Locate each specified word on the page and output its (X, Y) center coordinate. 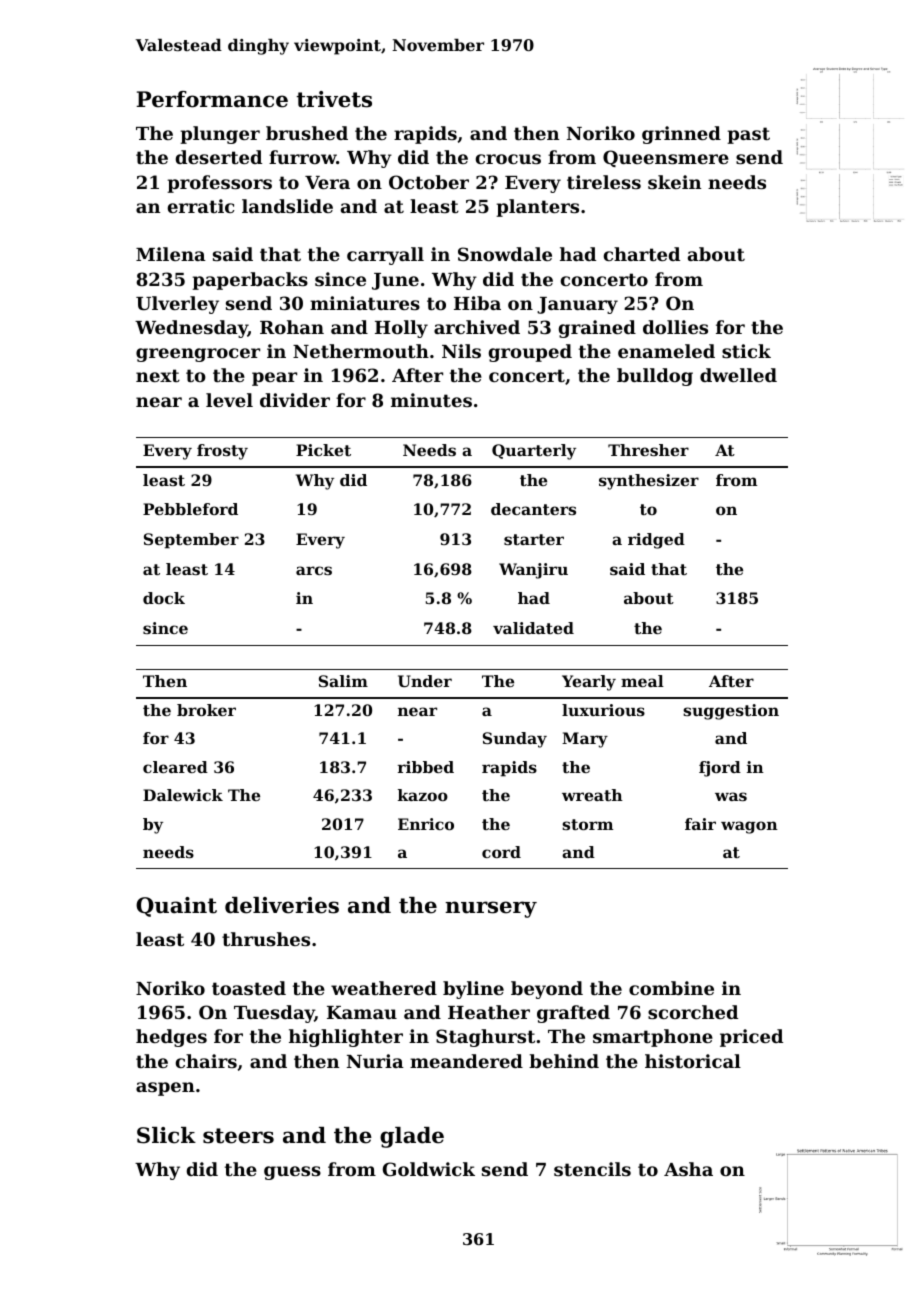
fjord (720, 769)
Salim (343, 681)
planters (537, 208)
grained (597, 329)
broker (206, 710)
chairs (206, 1061)
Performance (212, 99)
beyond (547, 990)
